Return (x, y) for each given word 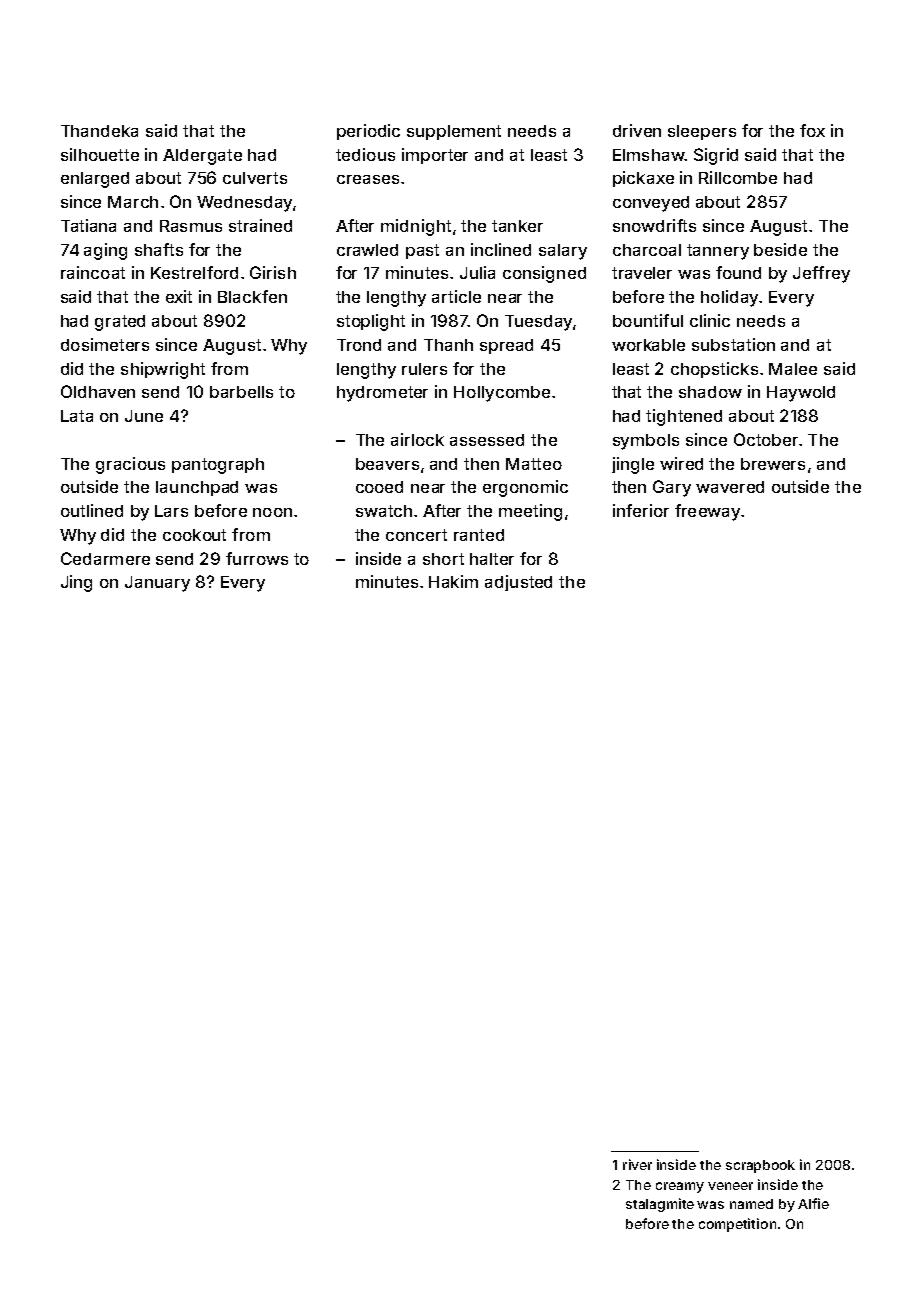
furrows (257, 558)
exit (179, 296)
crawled (367, 250)
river (637, 1164)
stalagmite (660, 1205)
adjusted (518, 583)
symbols (646, 442)
